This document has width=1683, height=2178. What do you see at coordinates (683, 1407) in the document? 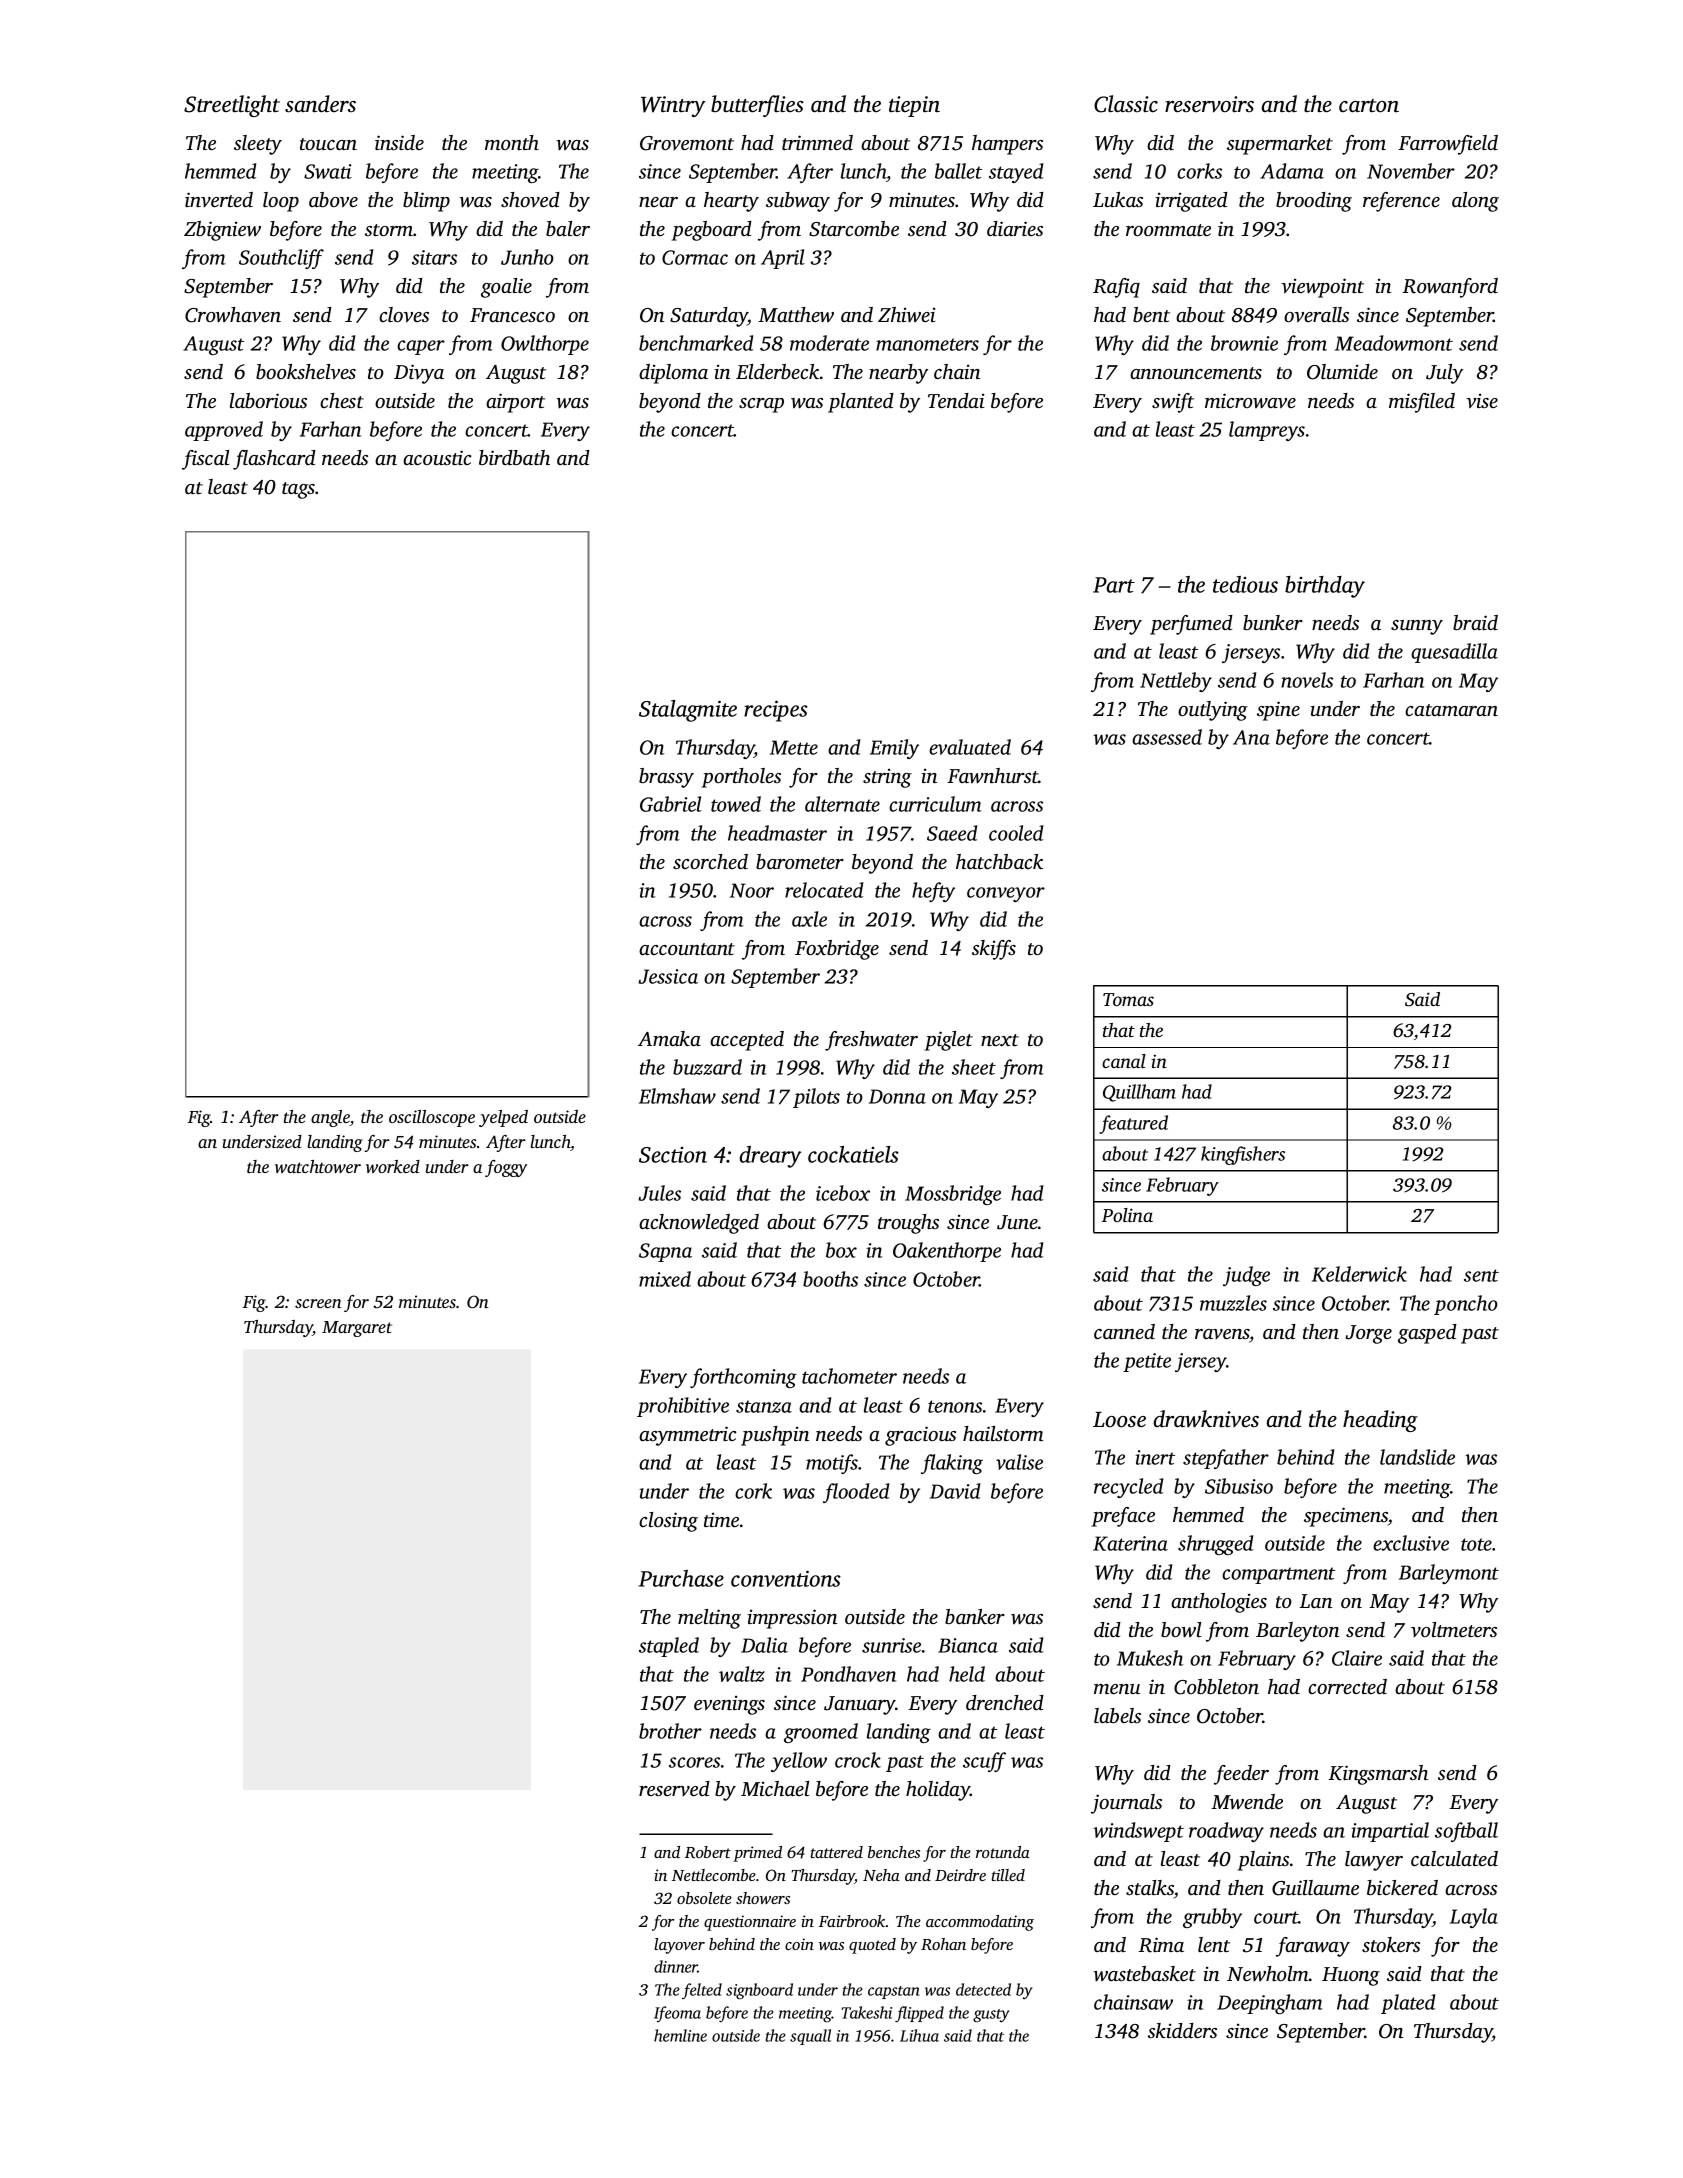
I see `prohibitive` at bounding box center [683, 1407].
